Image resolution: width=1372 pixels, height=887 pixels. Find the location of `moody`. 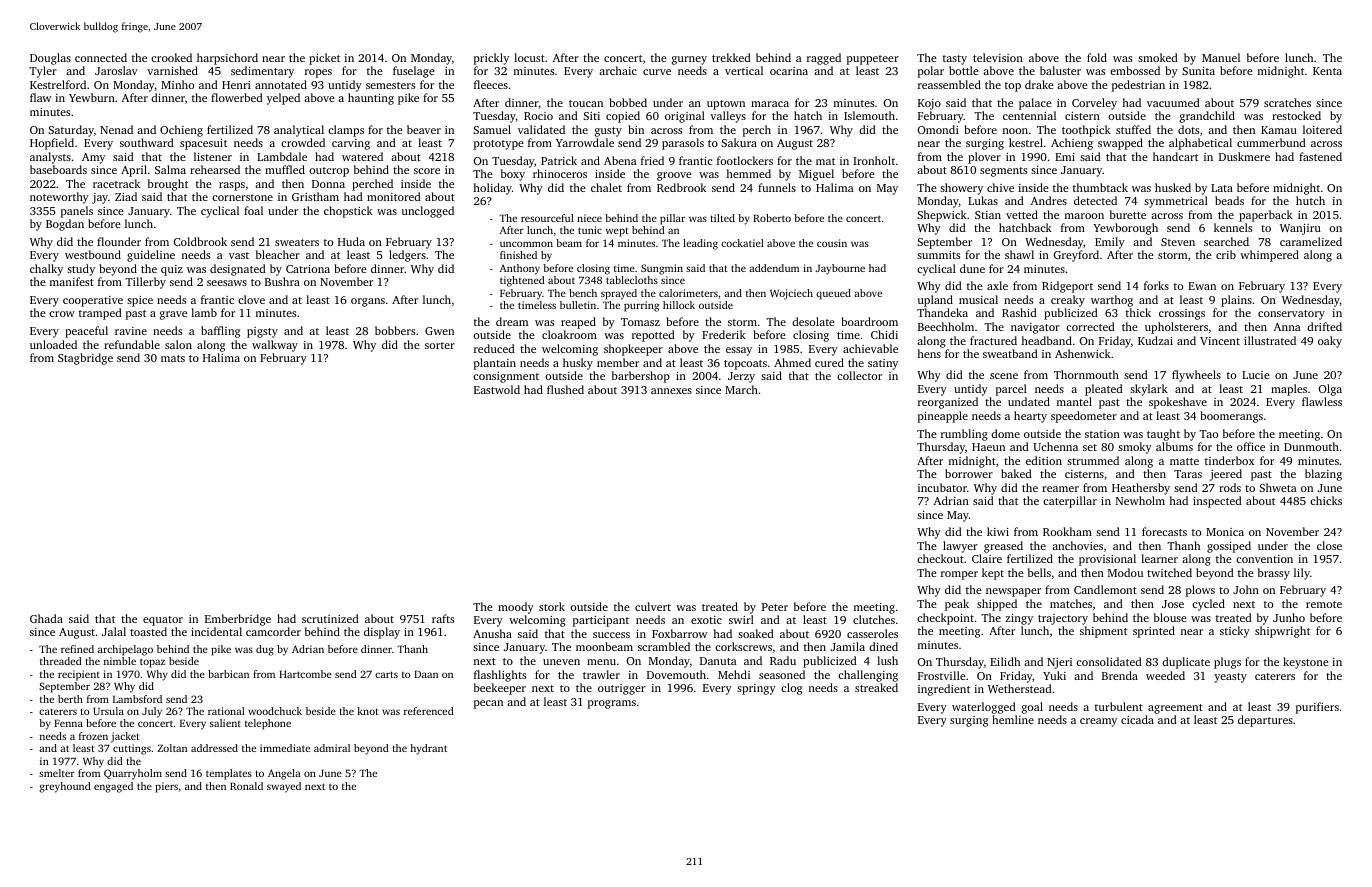

moody is located at coordinates (516, 608).
